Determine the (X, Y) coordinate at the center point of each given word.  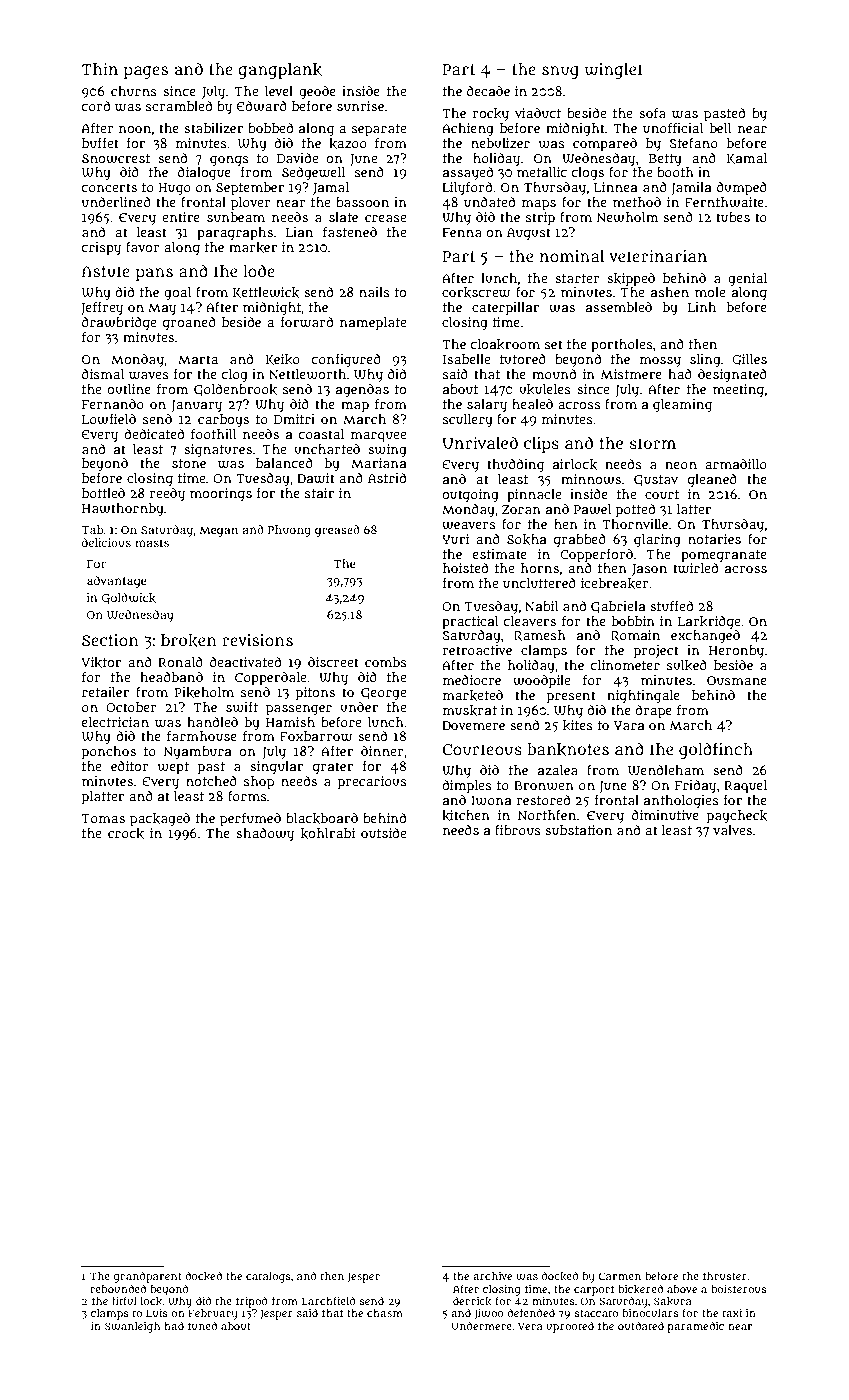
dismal (103, 374)
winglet (614, 71)
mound (554, 374)
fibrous (518, 830)
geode (317, 93)
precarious (372, 783)
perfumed (250, 820)
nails (374, 292)
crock (126, 833)
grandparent (147, 1277)
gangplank (280, 71)
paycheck (737, 817)
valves (732, 830)
